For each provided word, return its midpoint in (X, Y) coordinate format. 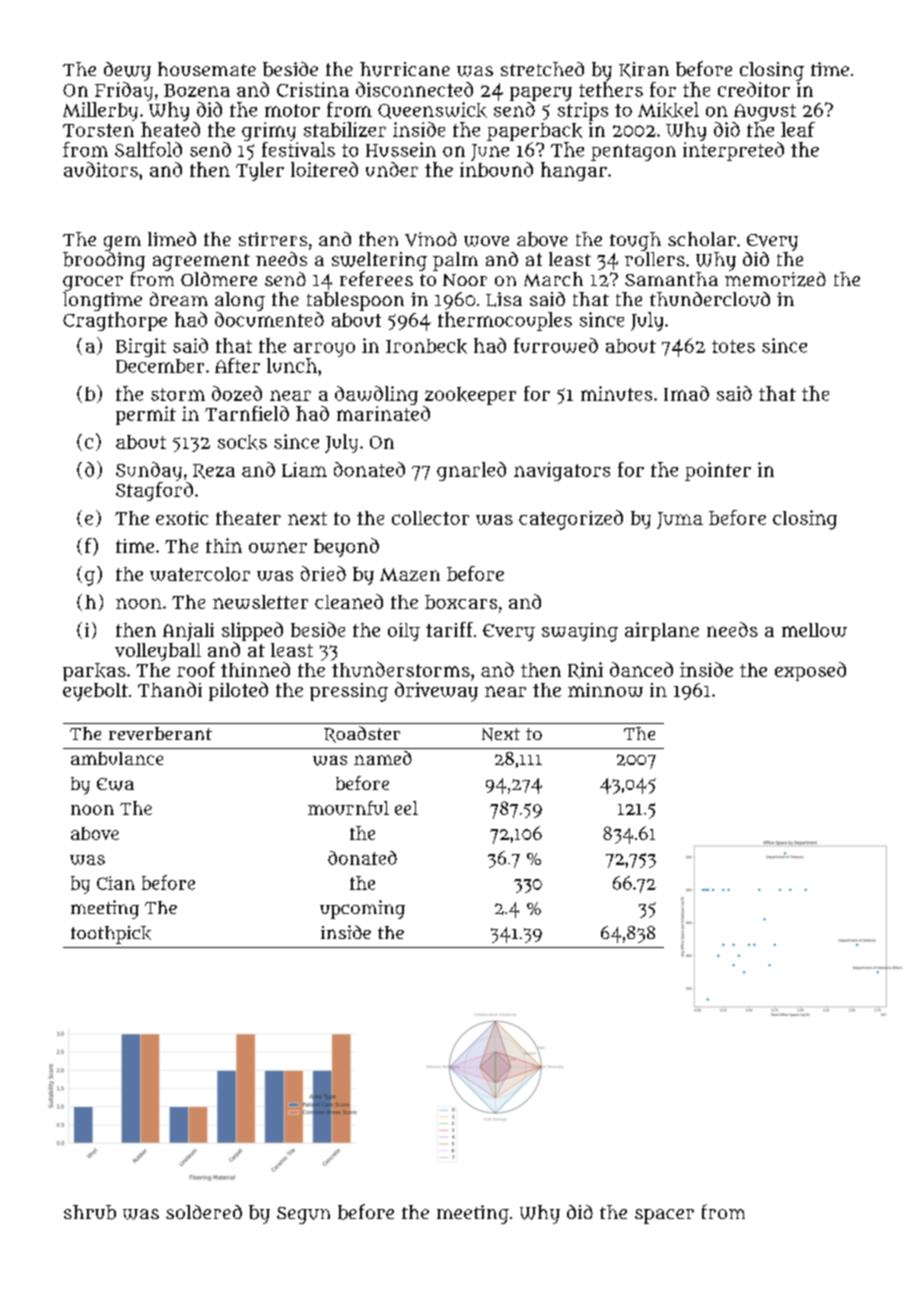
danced (641, 669)
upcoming (362, 909)
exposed (810, 671)
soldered (204, 1212)
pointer (718, 471)
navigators (562, 471)
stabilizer (345, 129)
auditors (101, 169)
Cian (116, 883)
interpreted (733, 151)
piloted (238, 691)
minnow (605, 690)
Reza (214, 471)
